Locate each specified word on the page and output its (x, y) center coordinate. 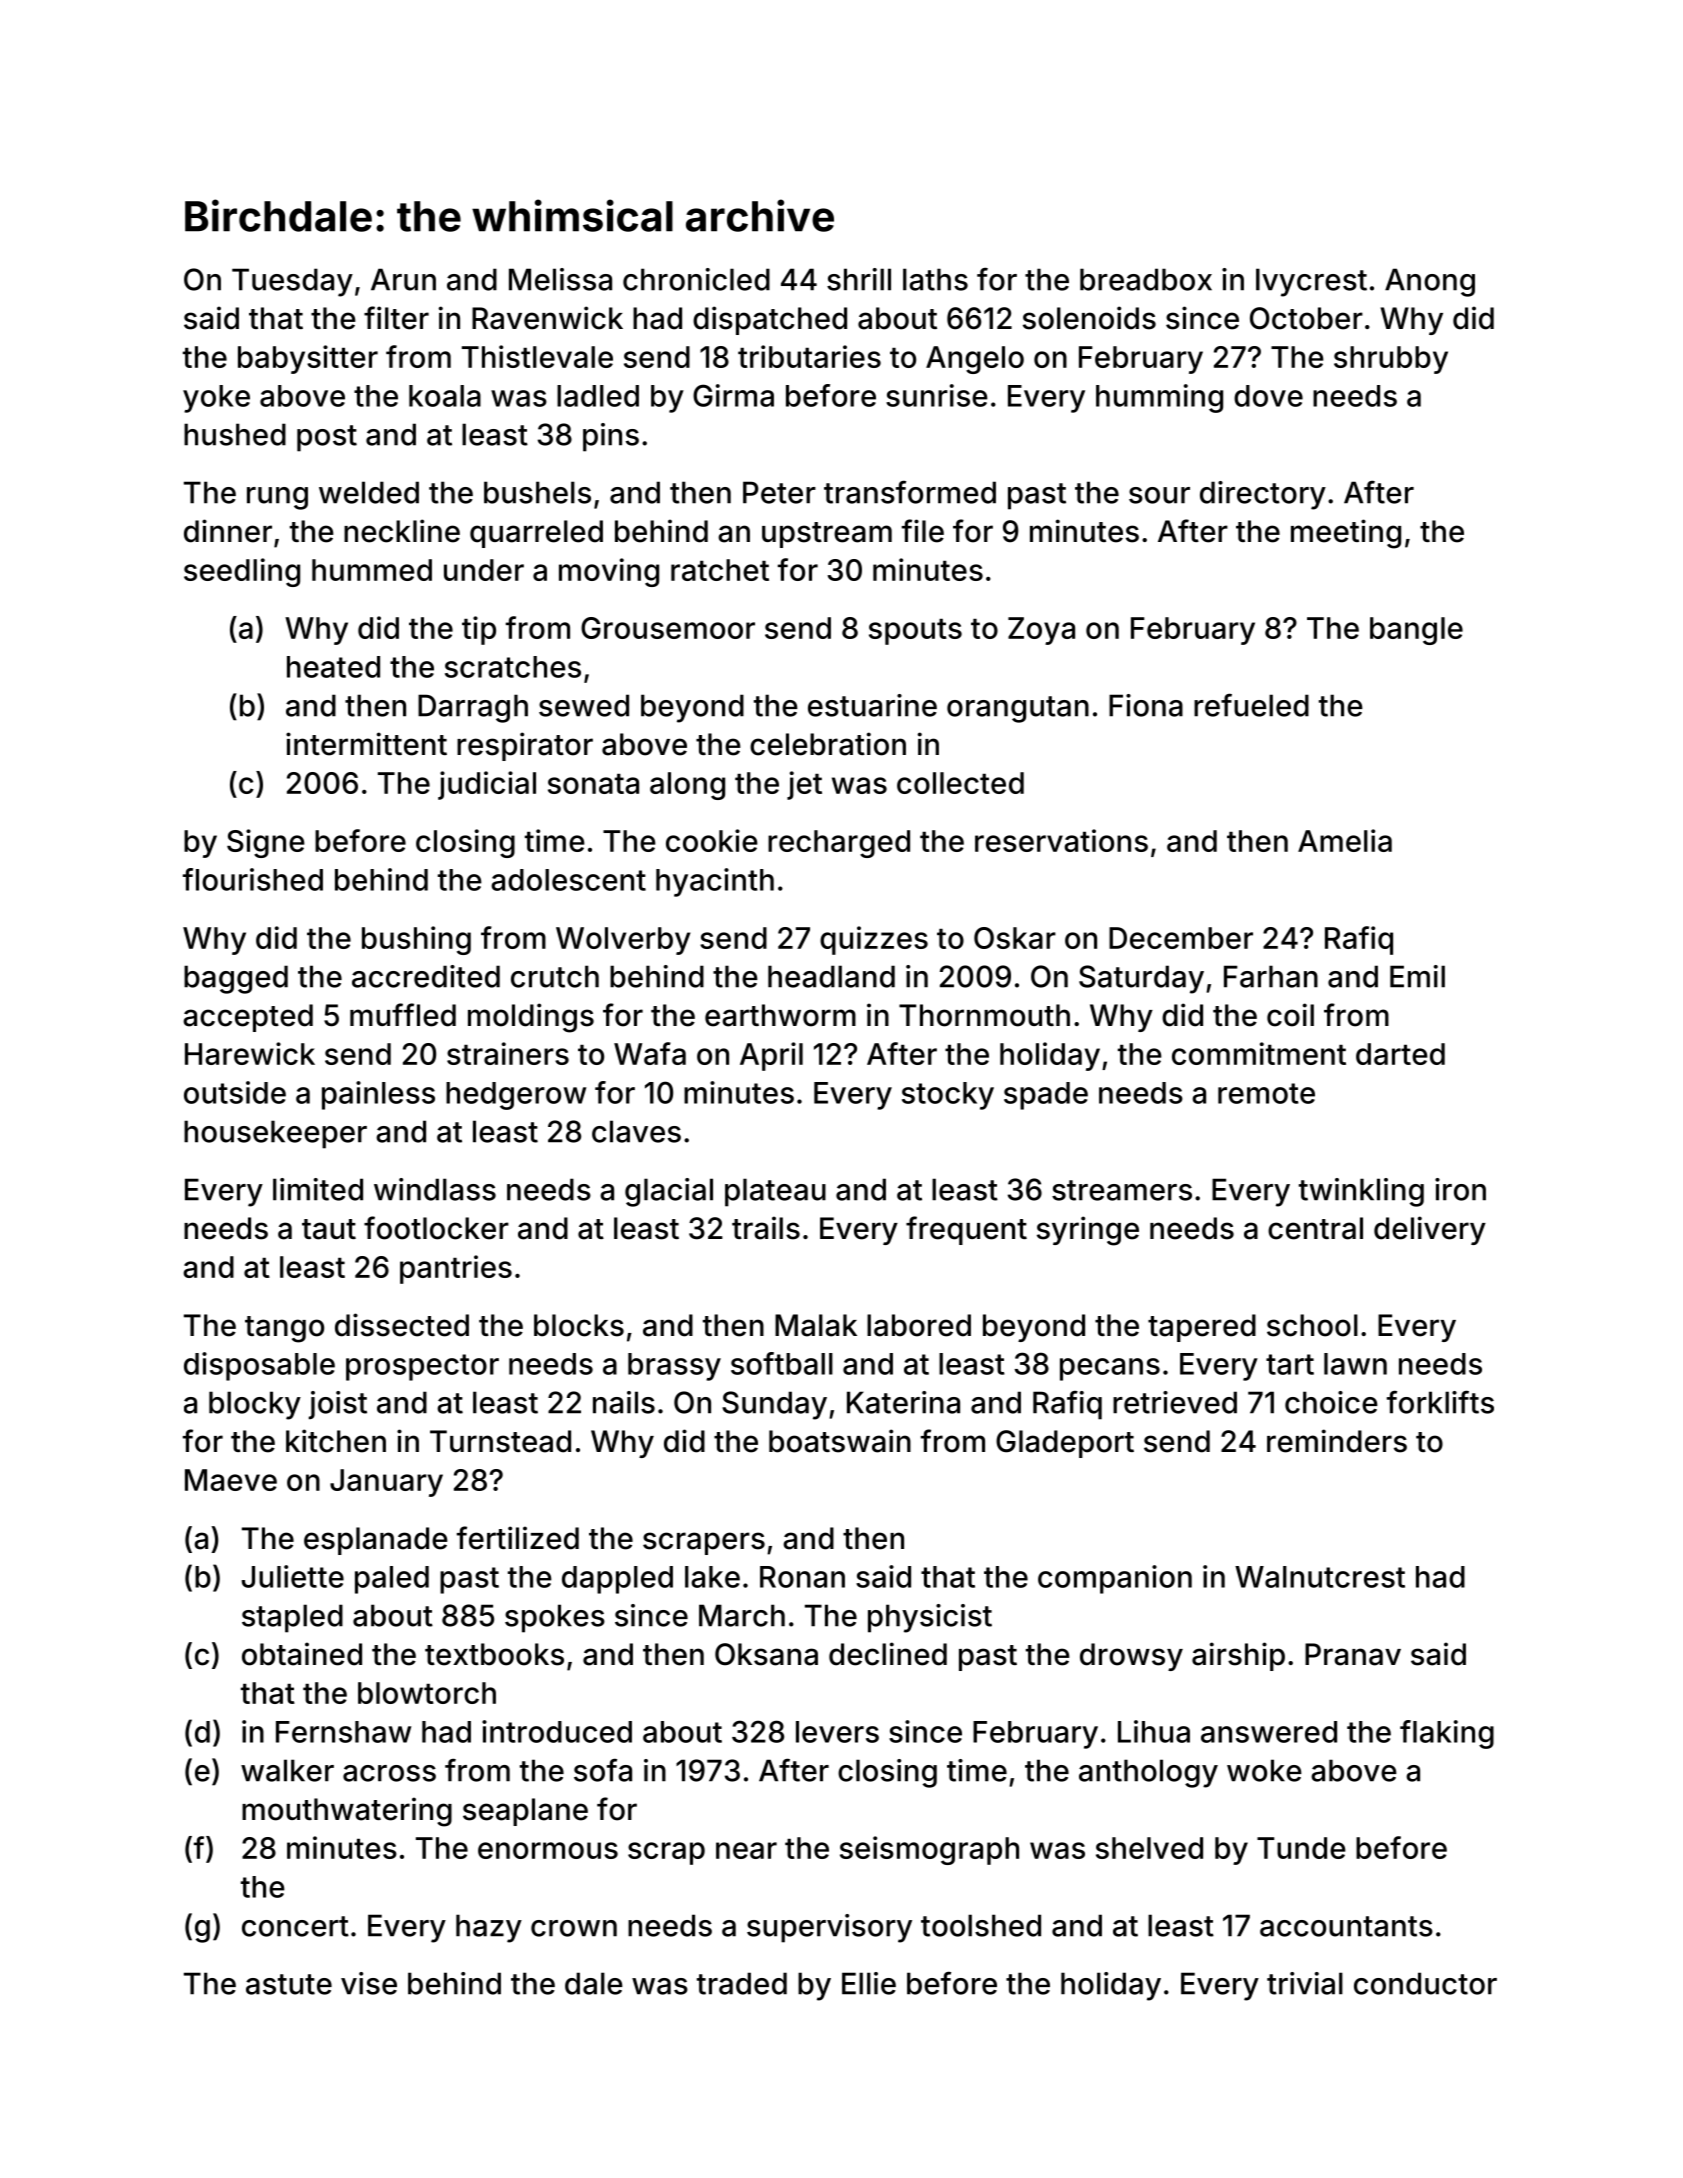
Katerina (903, 1402)
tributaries (809, 356)
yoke (216, 399)
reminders (1337, 1441)
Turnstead (500, 1441)
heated (333, 667)
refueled (1251, 705)
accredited (426, 976)
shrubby (1391, 360)
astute (289, 1984)
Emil (1417, 976)
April (771, 1056)
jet (804, 785)
